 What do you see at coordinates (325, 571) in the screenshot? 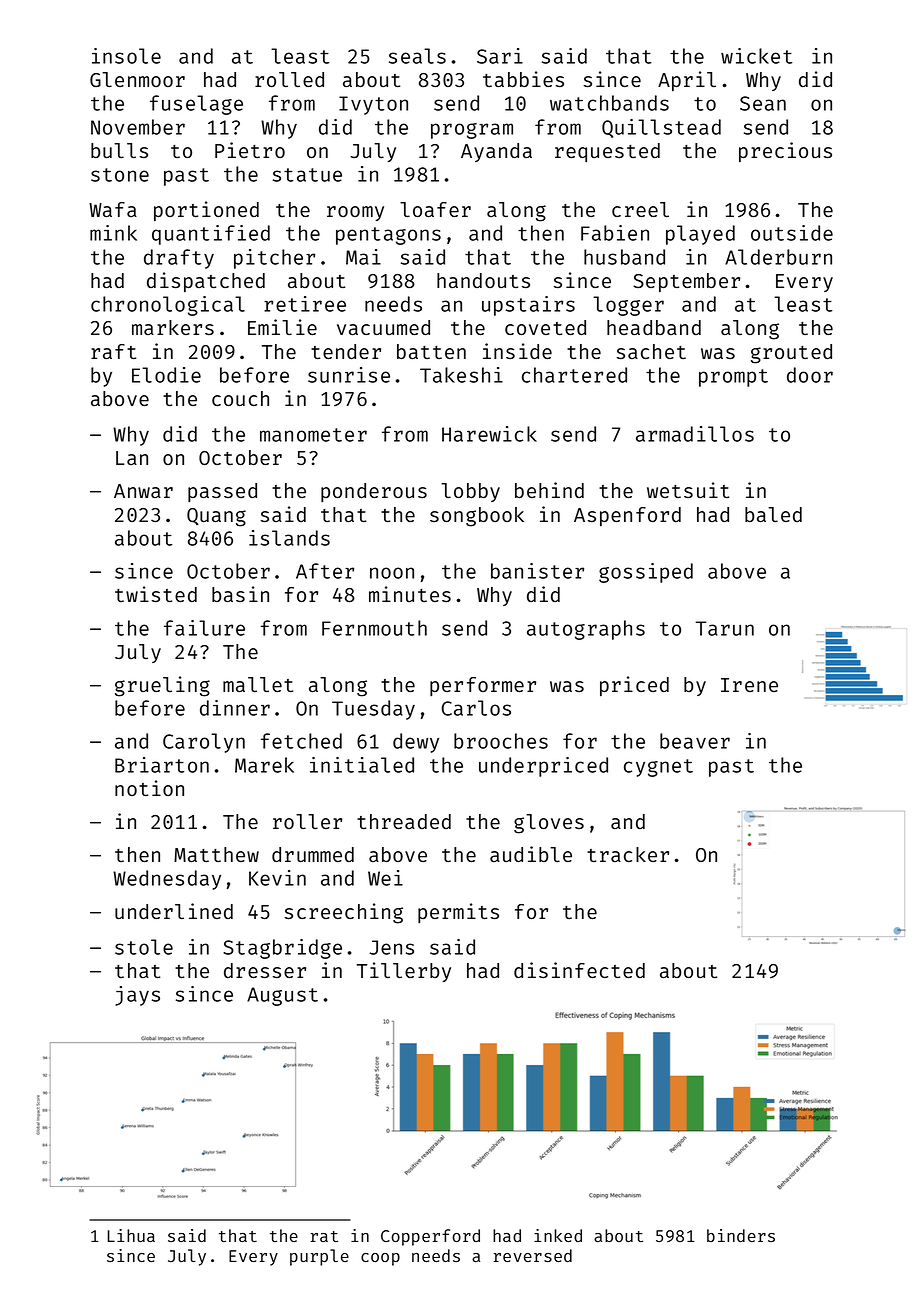
I see `After` at bounding box center [325, 571].
